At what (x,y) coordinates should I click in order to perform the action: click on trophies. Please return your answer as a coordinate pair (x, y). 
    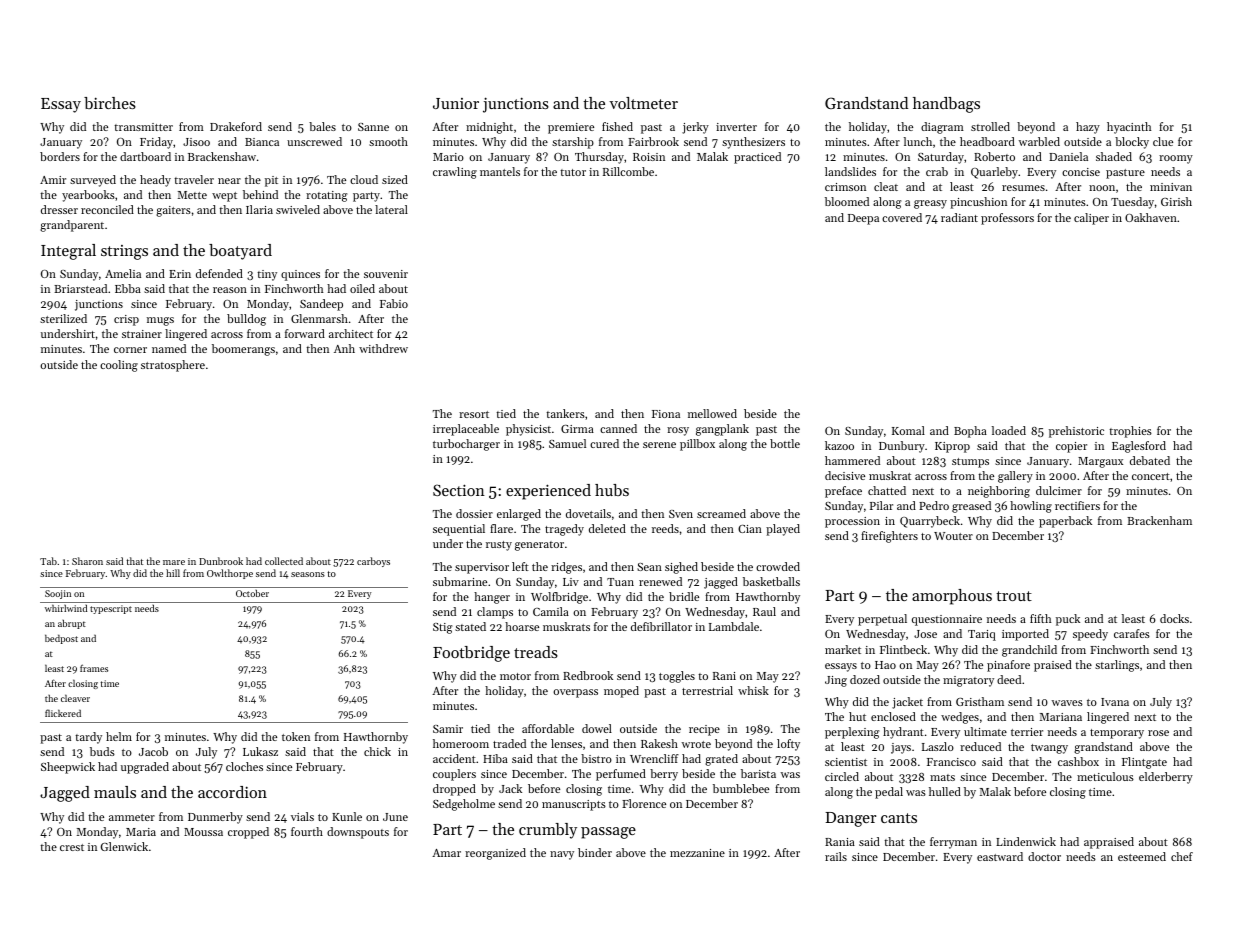
    Looking at the image, I should click on (1130, 432).
